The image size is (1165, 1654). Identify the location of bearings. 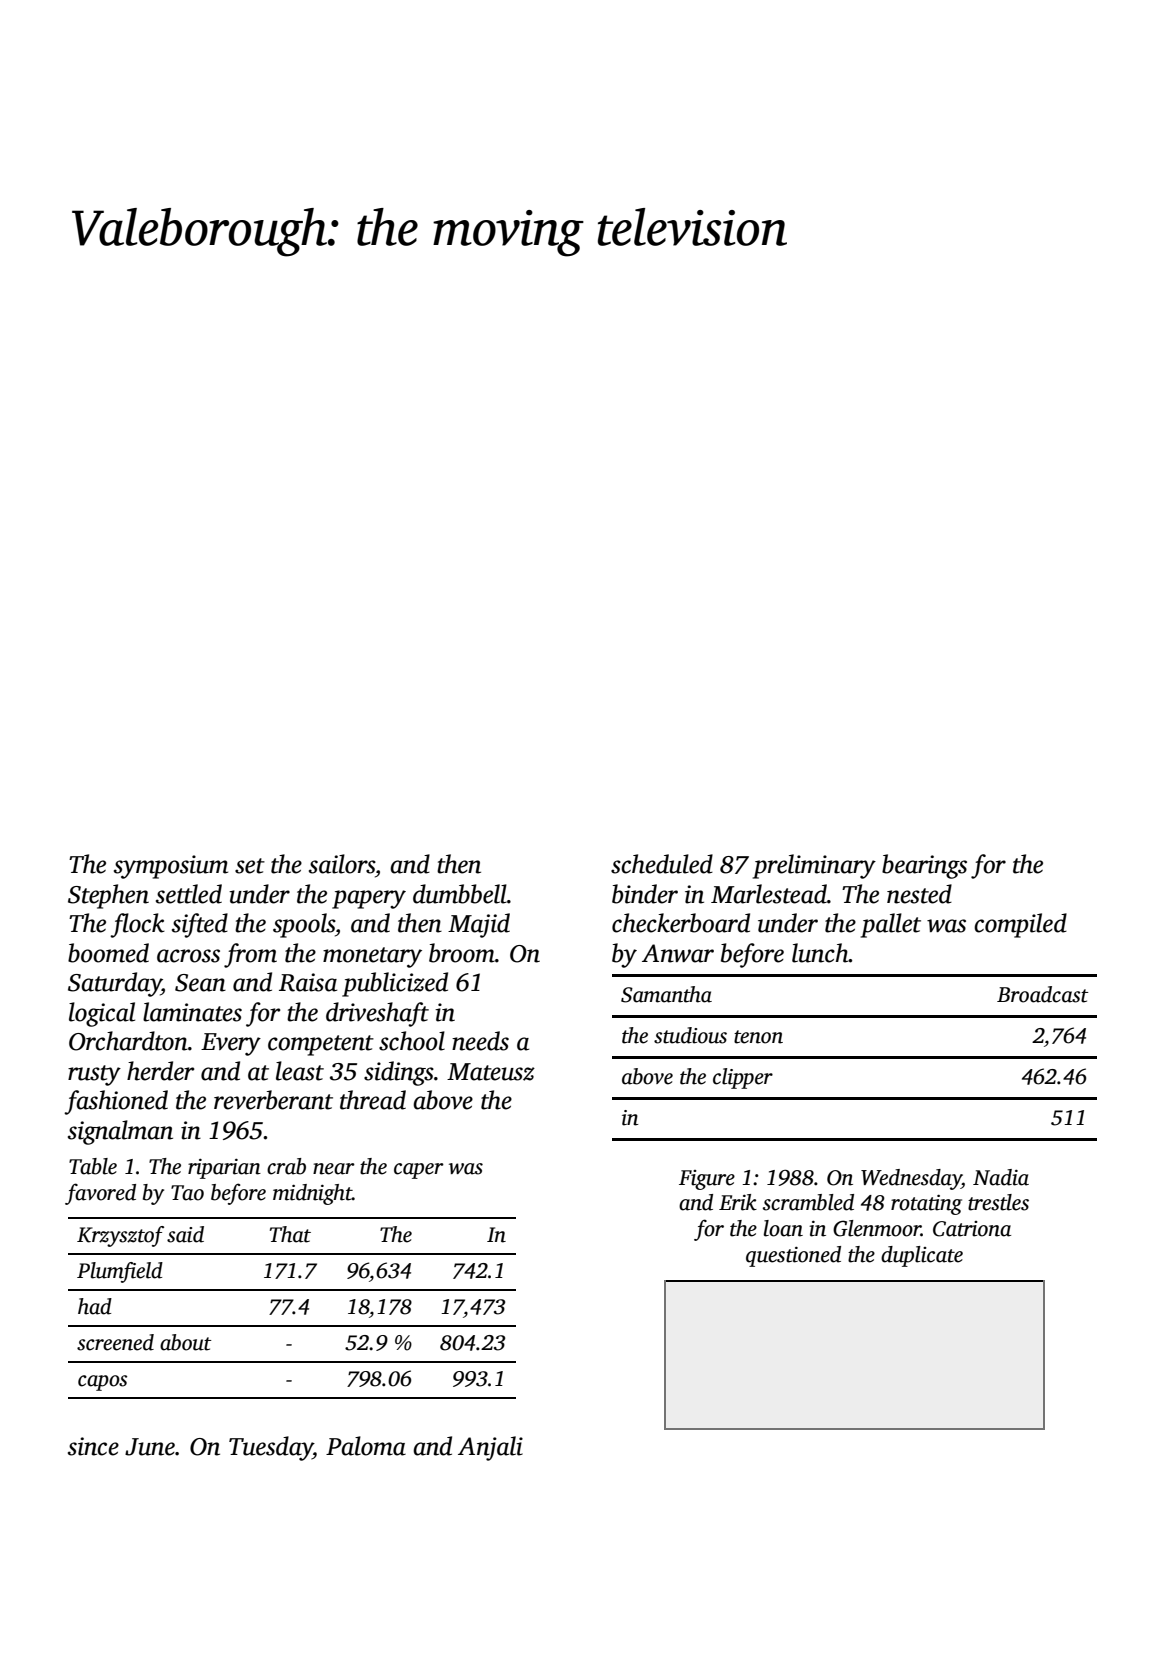
(924, 866).
